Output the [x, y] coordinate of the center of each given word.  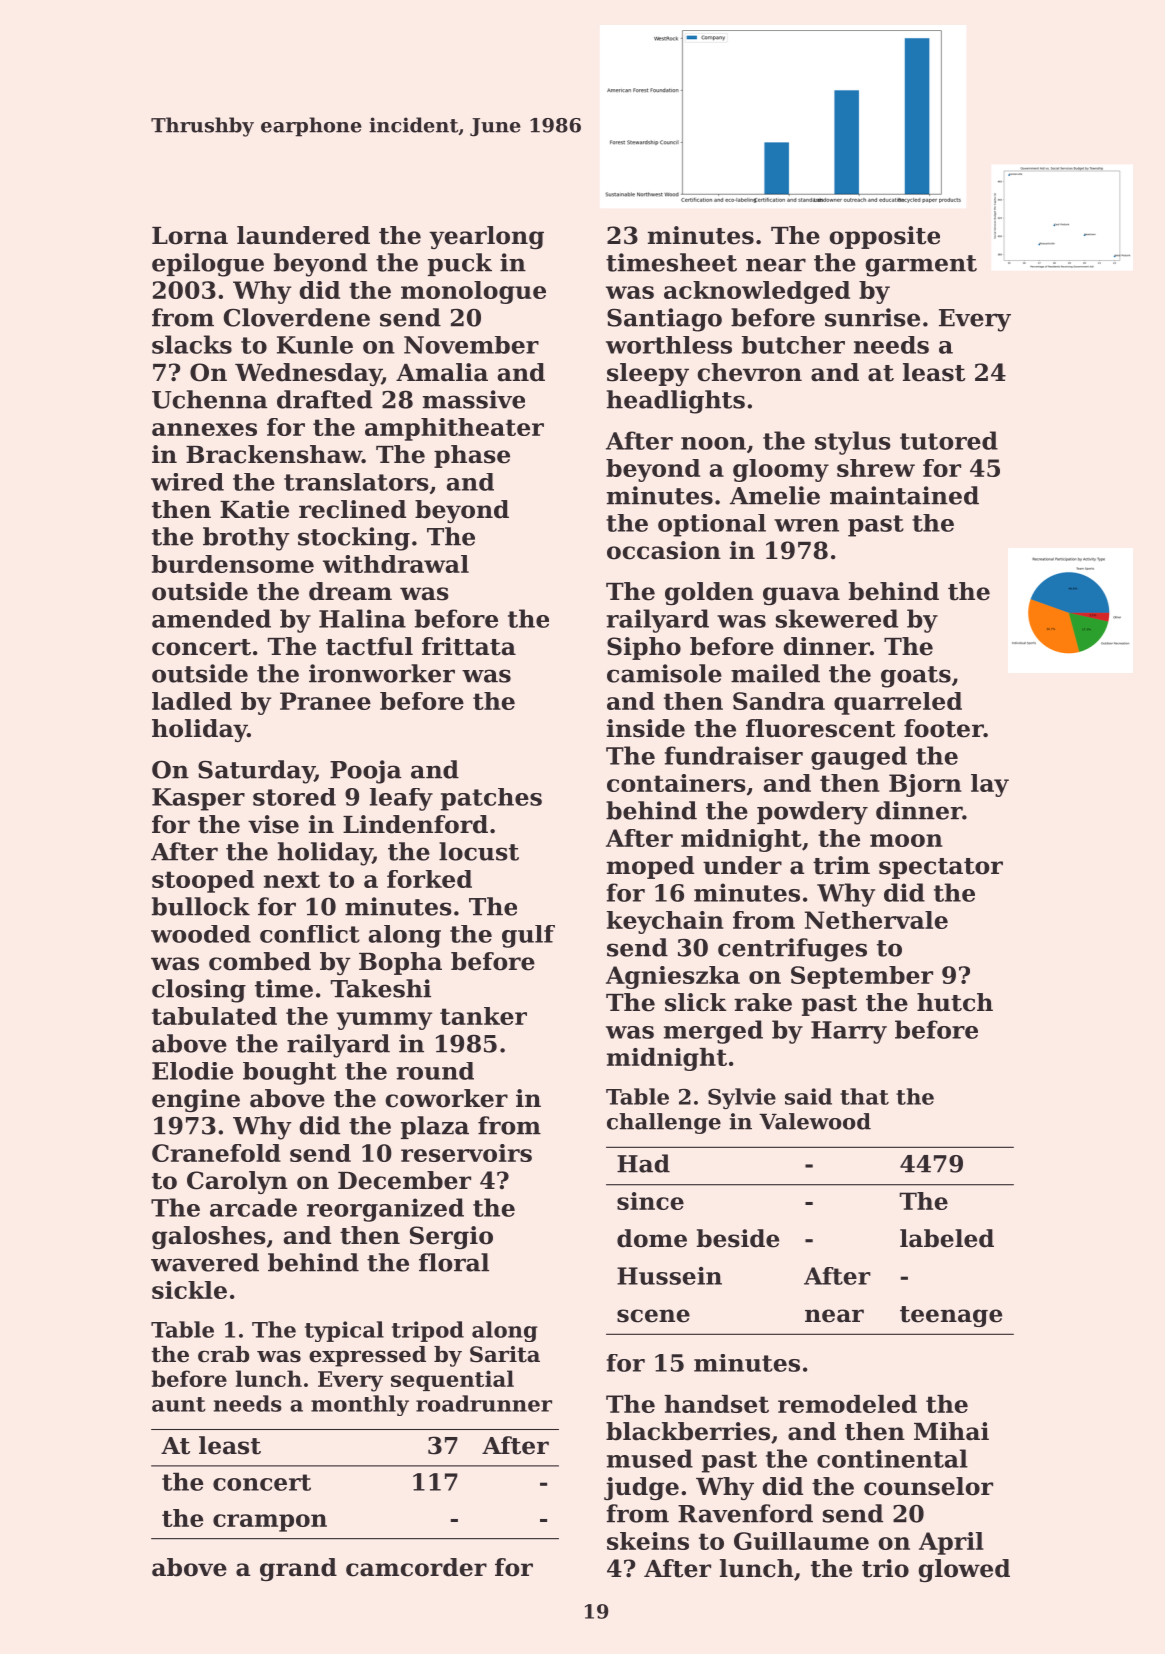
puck [460, 264]
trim [841, 865]
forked [429, 879]
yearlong [486, 237]
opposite [884, 237]
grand [298, 1569]
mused [650, 1458]
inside [646, 728]
